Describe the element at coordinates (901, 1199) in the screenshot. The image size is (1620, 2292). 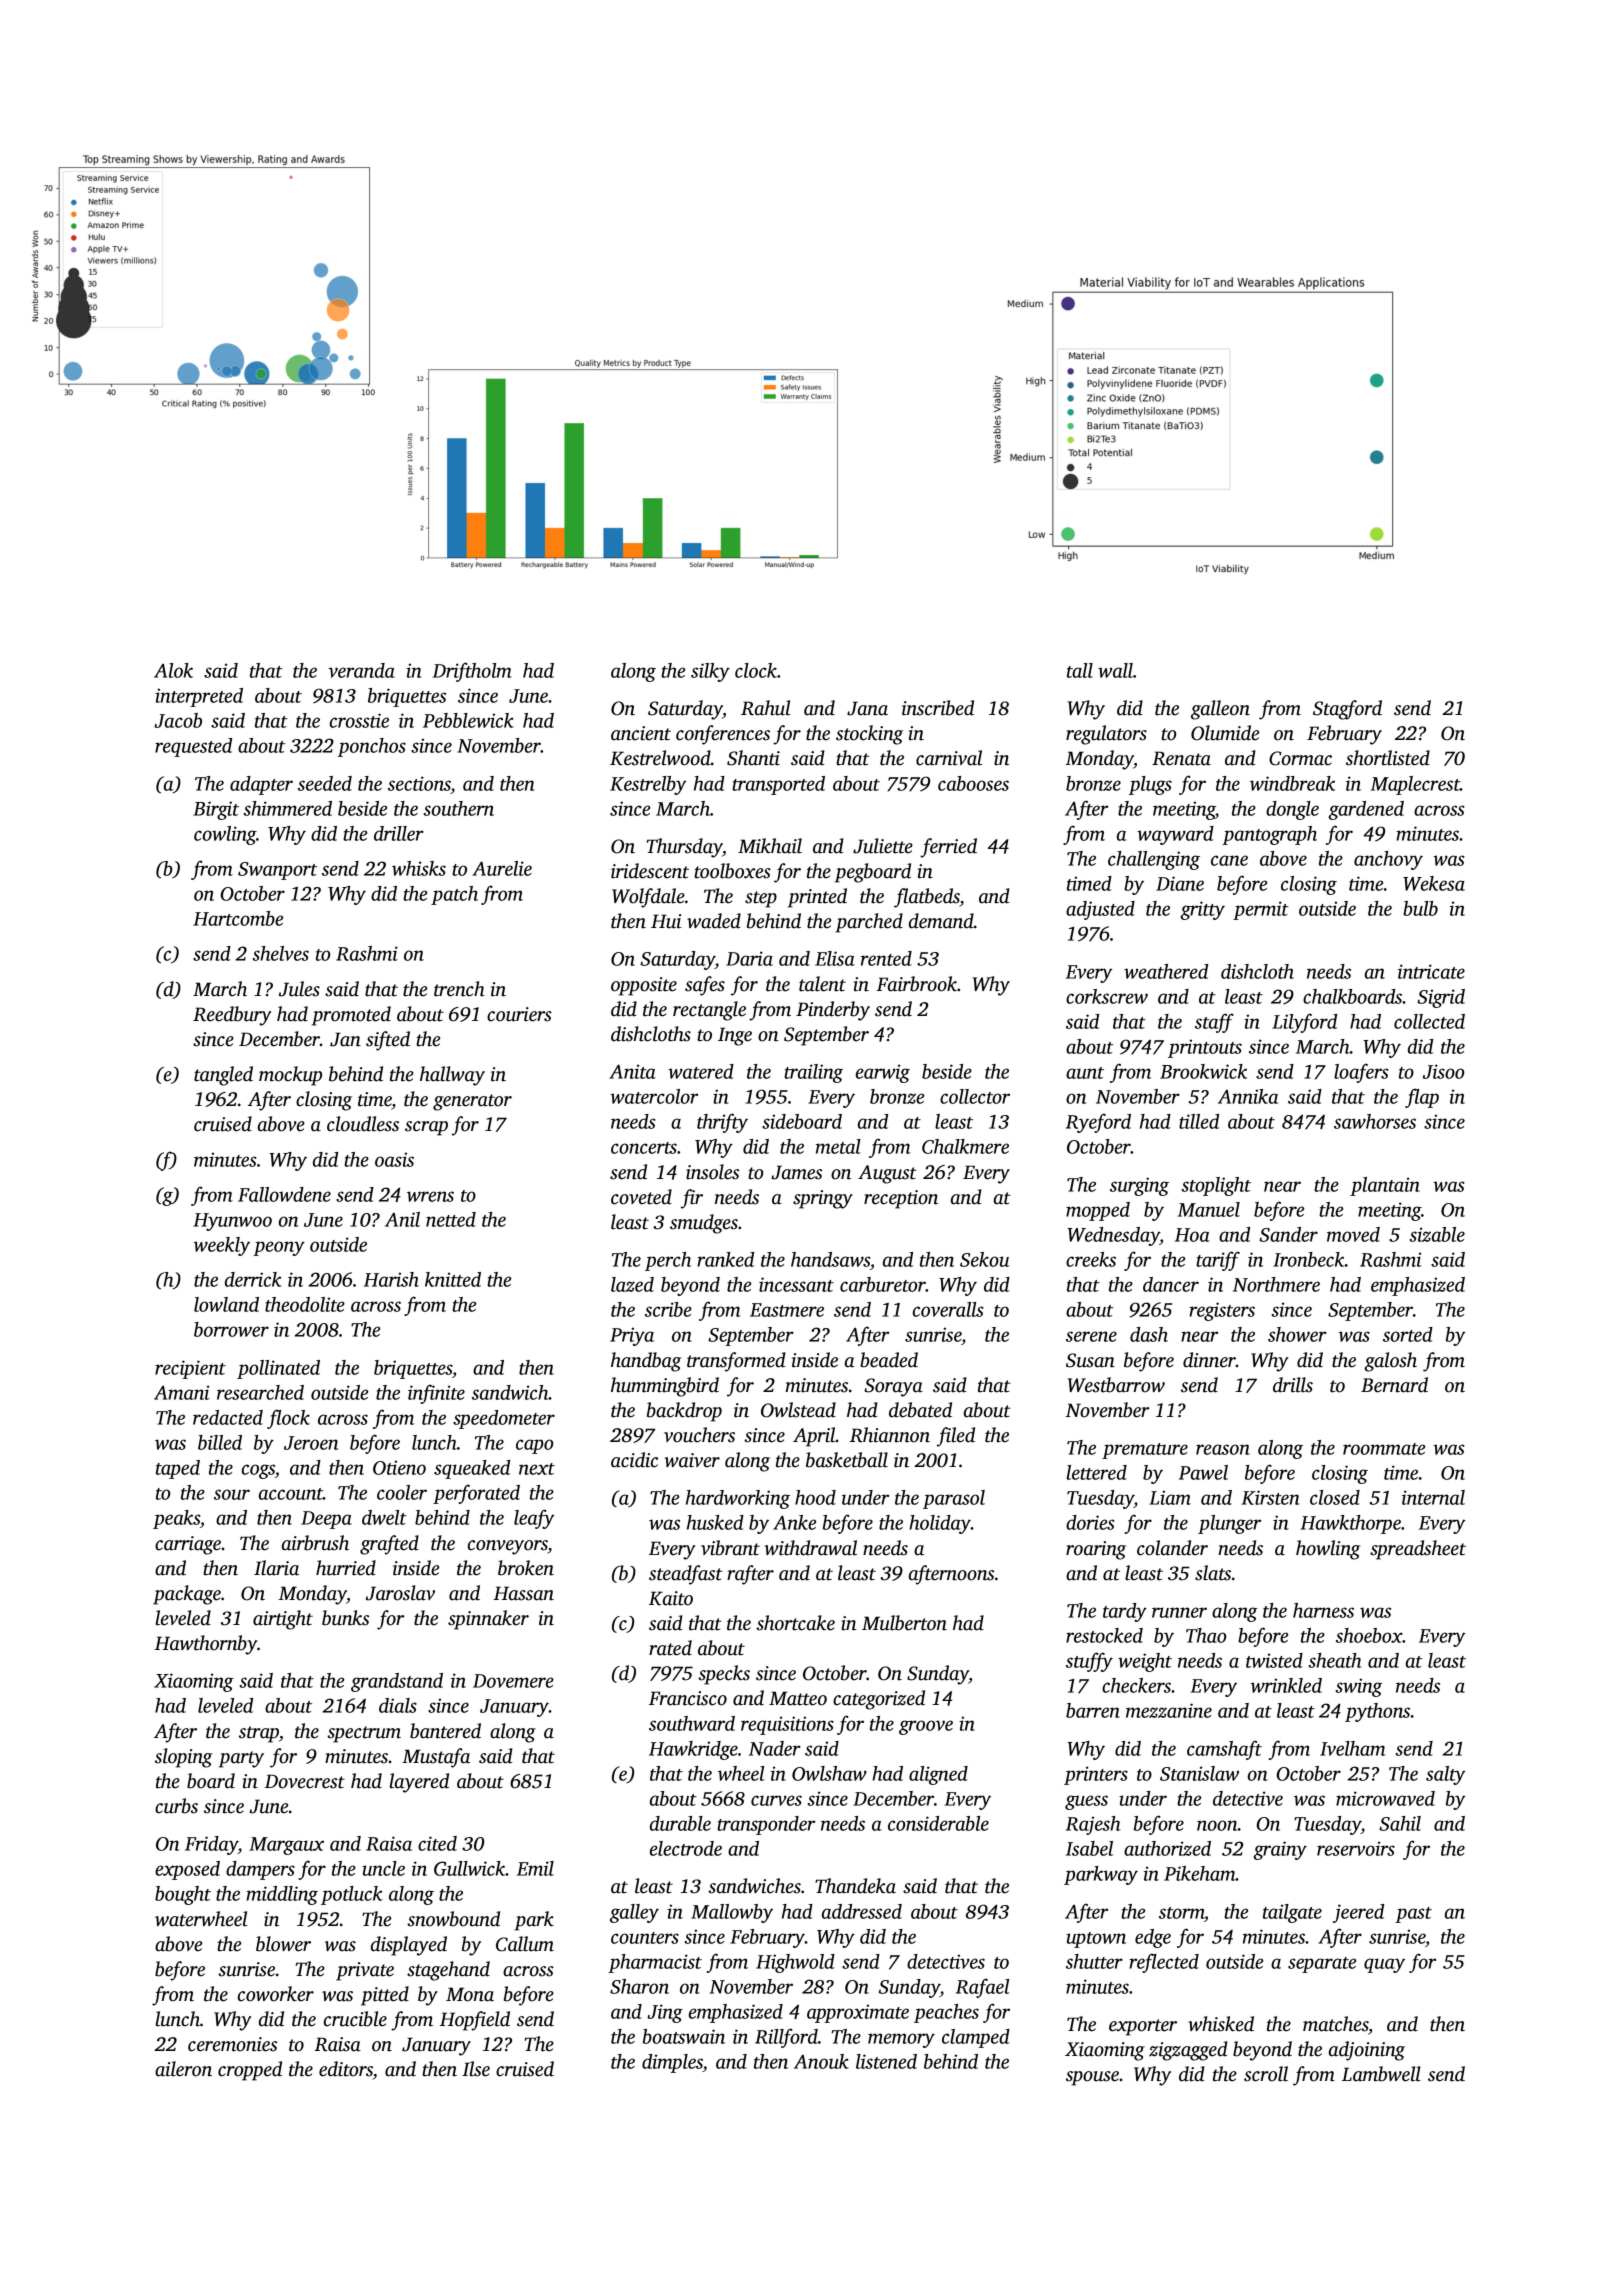
I see `reception` at that location.
